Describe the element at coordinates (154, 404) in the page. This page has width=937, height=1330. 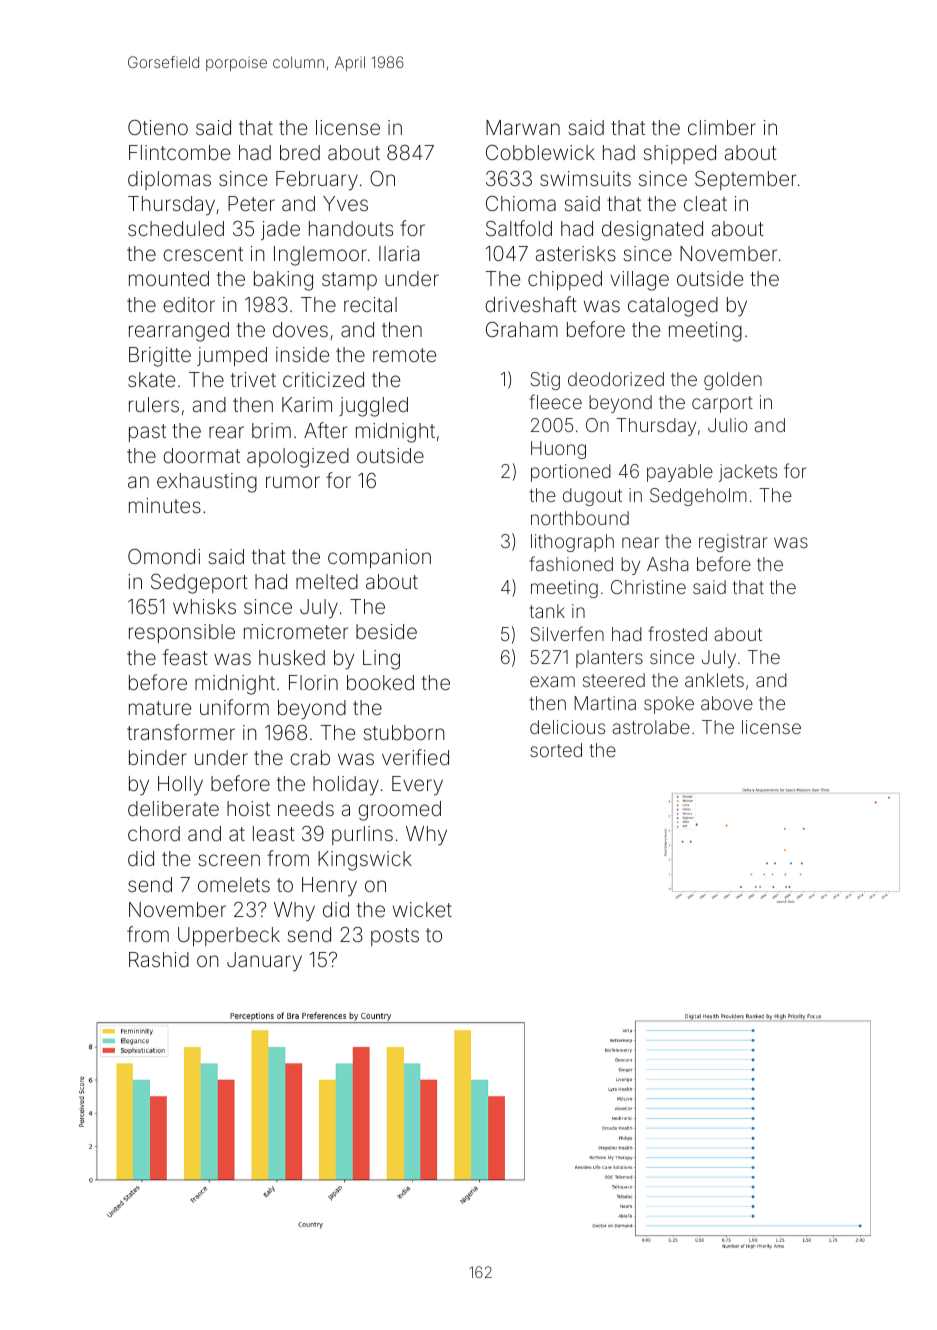
I see `rulers` at that location.
